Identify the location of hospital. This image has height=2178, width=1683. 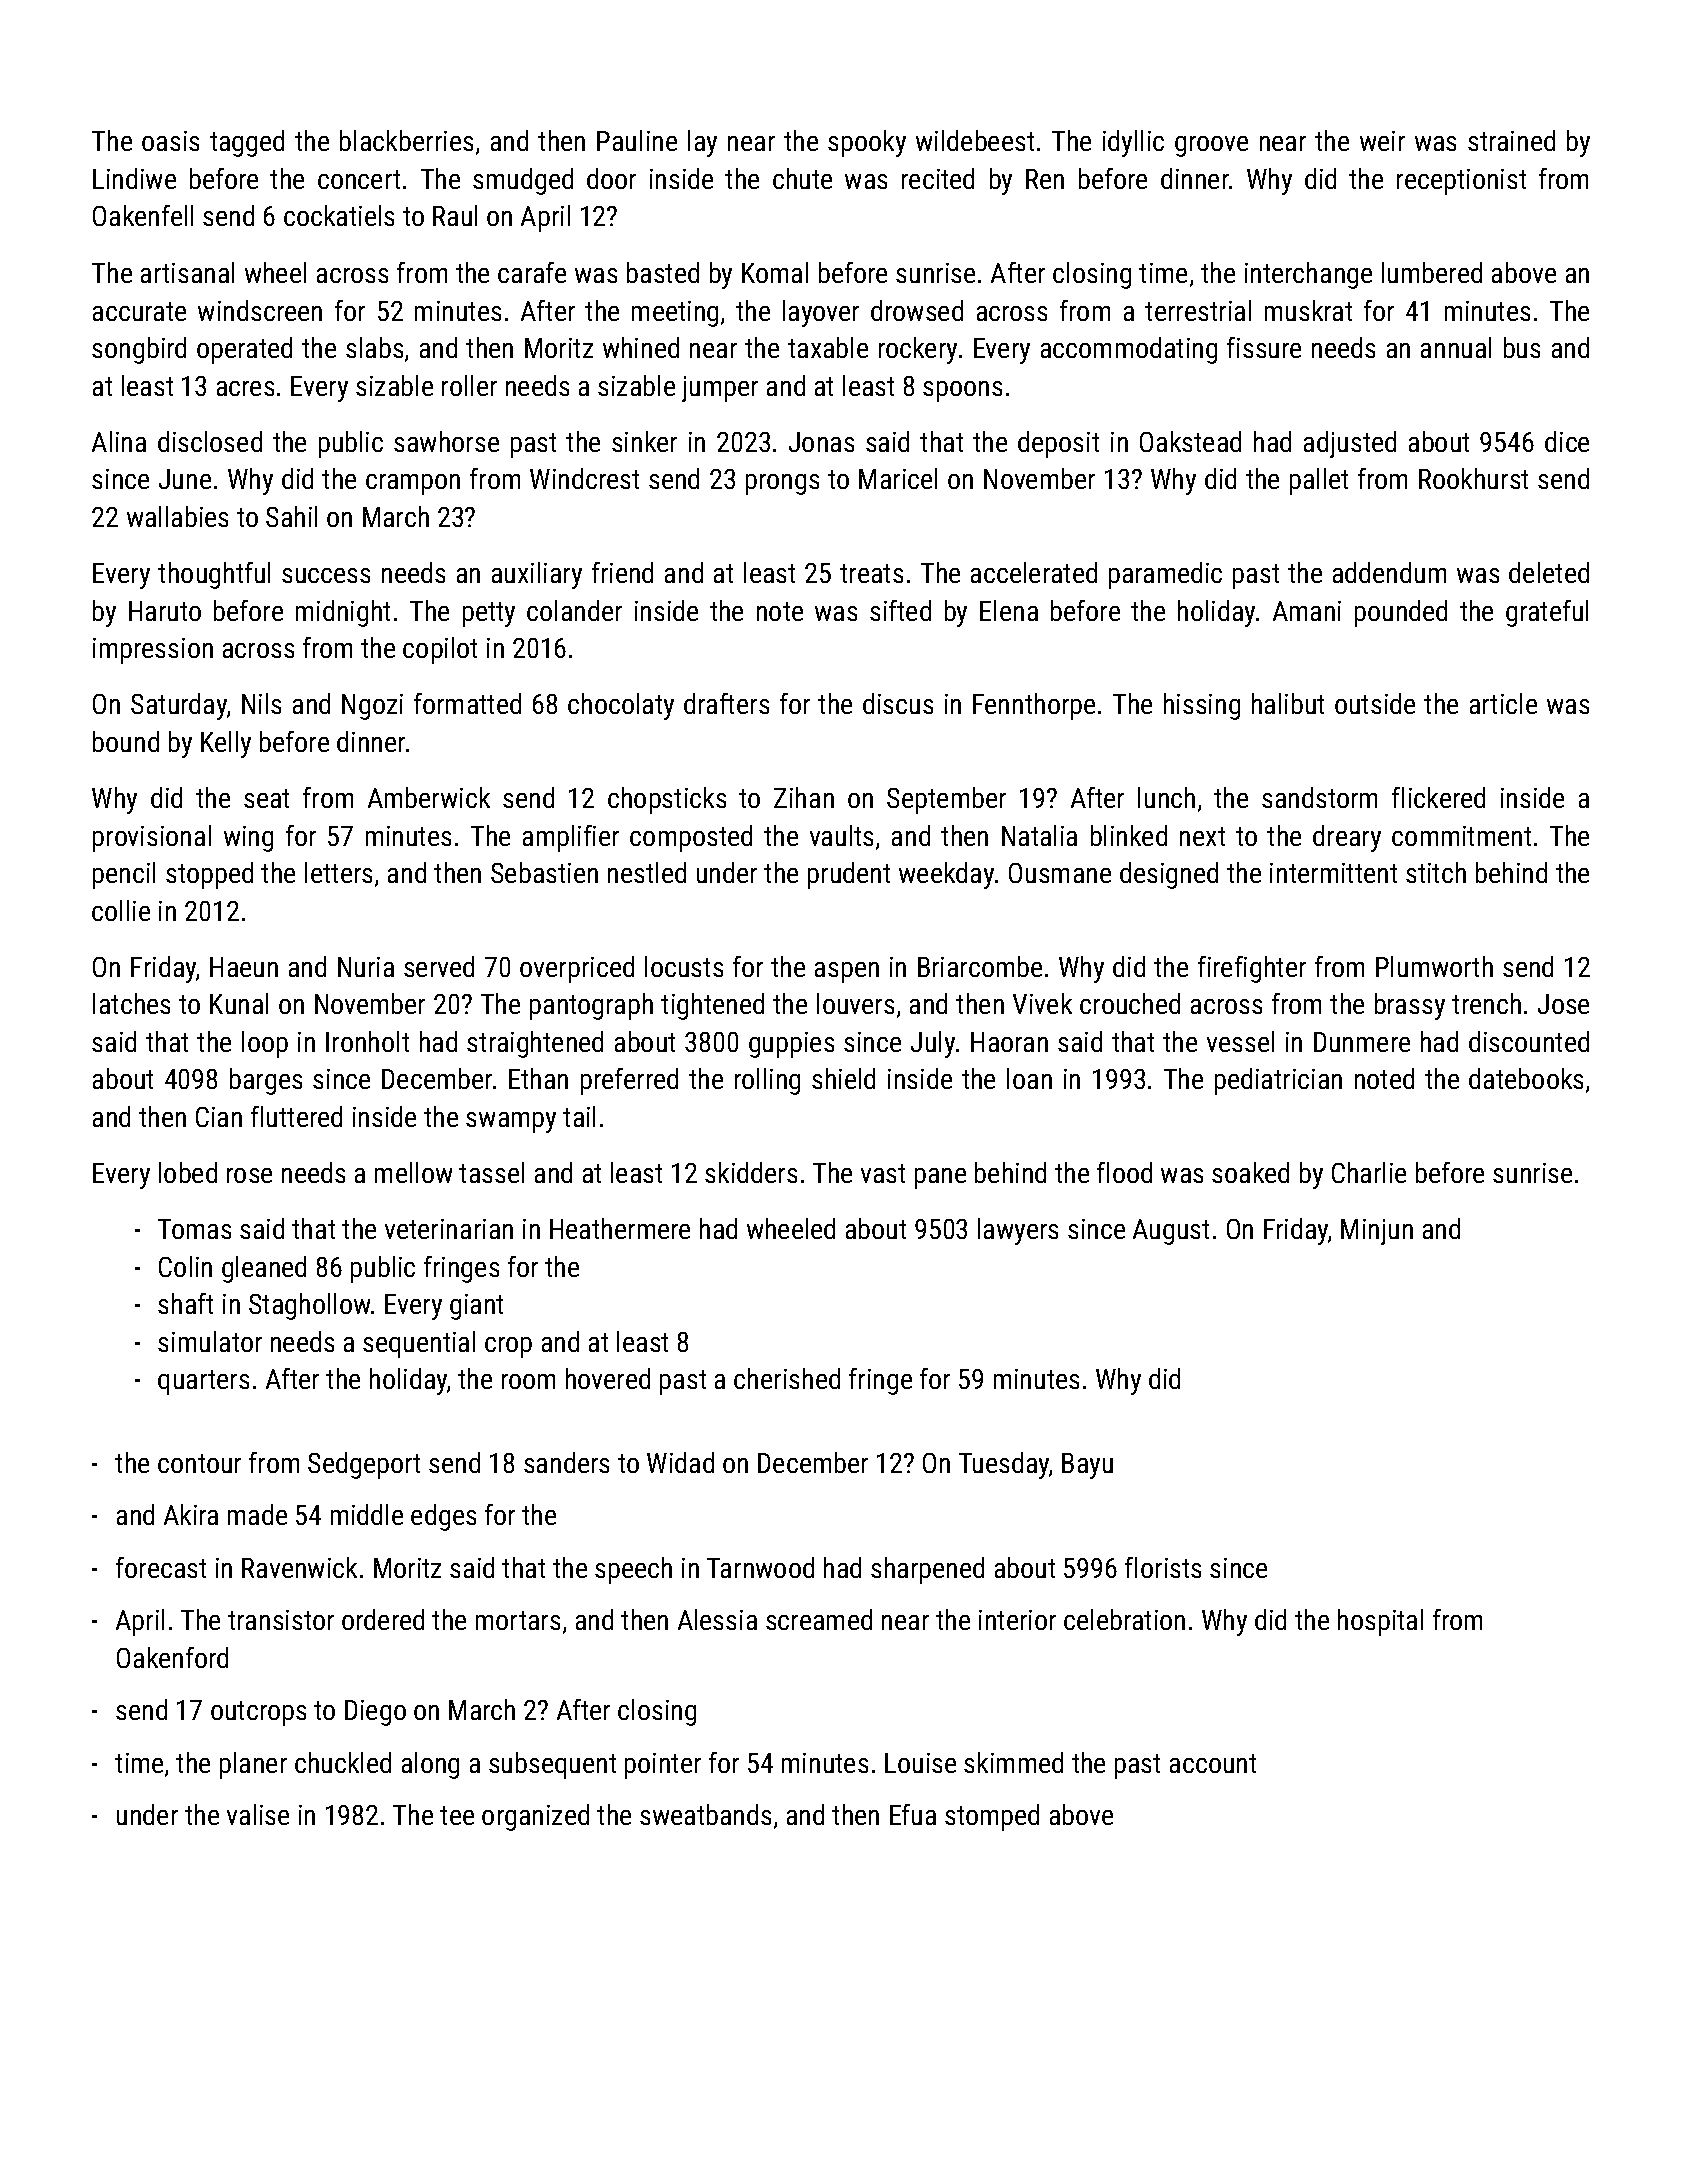
(1380, 1622).
